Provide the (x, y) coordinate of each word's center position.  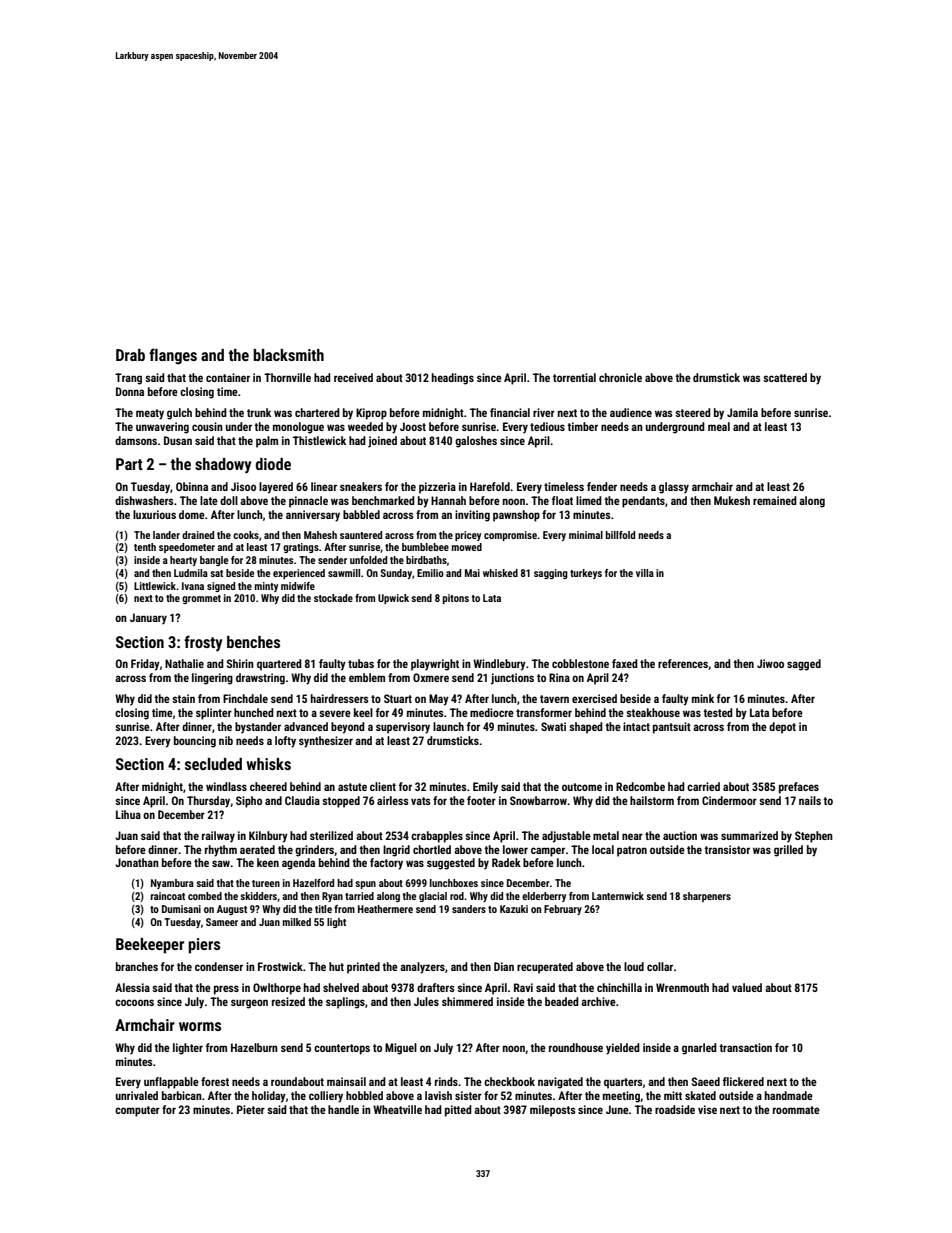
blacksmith (288, 355)
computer (137, 1111)
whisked (500, 573)
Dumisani (181, 909)
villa (645, 573)
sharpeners (707, 897)
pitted (458, 1111)
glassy (674, 488)
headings (453, 379)
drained (198, 535)
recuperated (545, 968)
